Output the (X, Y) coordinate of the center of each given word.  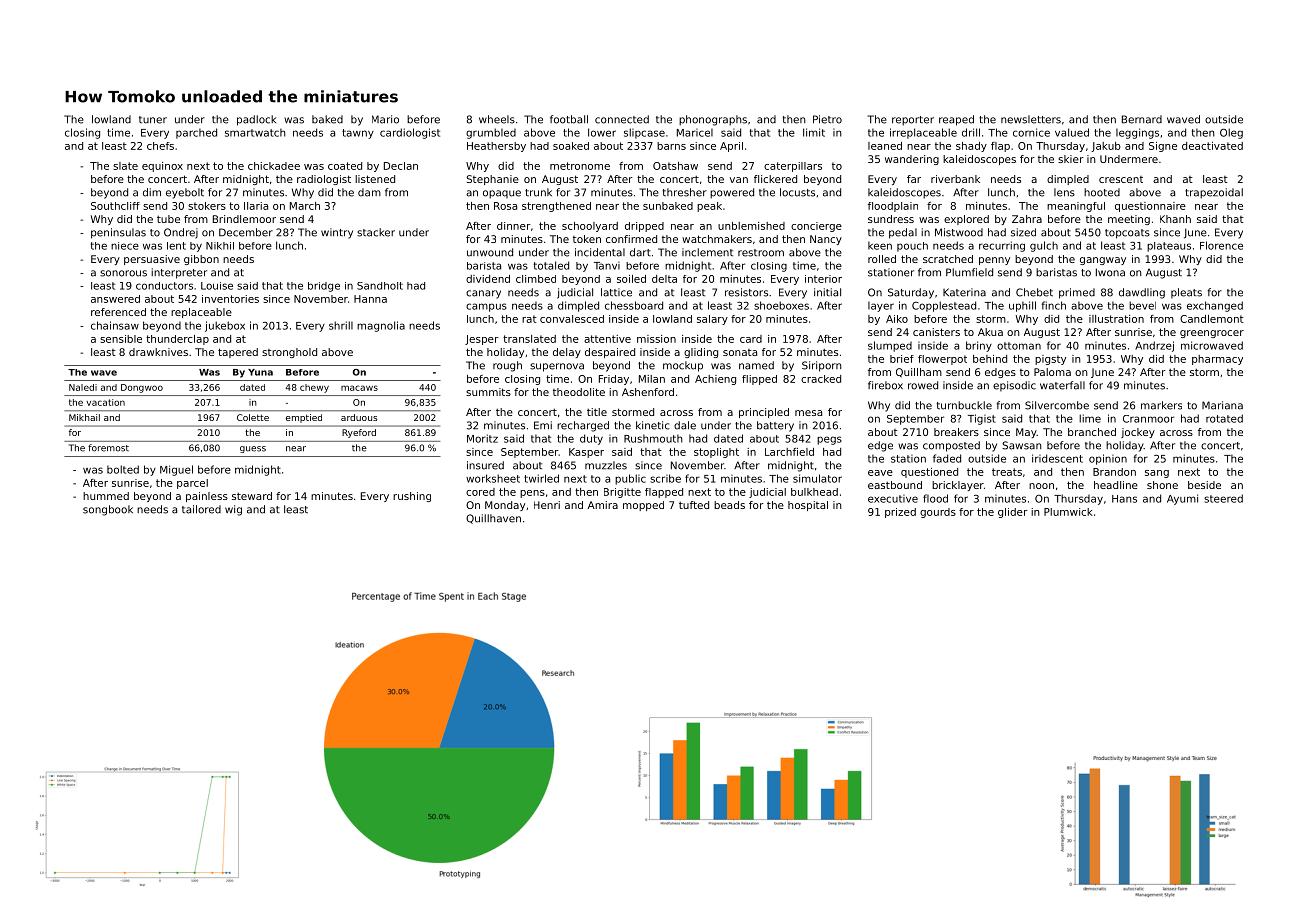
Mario (385, 119)
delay (567, 353)
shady (971, 147)
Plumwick (1068, 512)
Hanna (370, 299)
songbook (108, 510)
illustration (1116, 319)
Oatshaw (675, 166)
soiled (631, 279)
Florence (1221, 245)
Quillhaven (493, 519)
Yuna (260, 372)
